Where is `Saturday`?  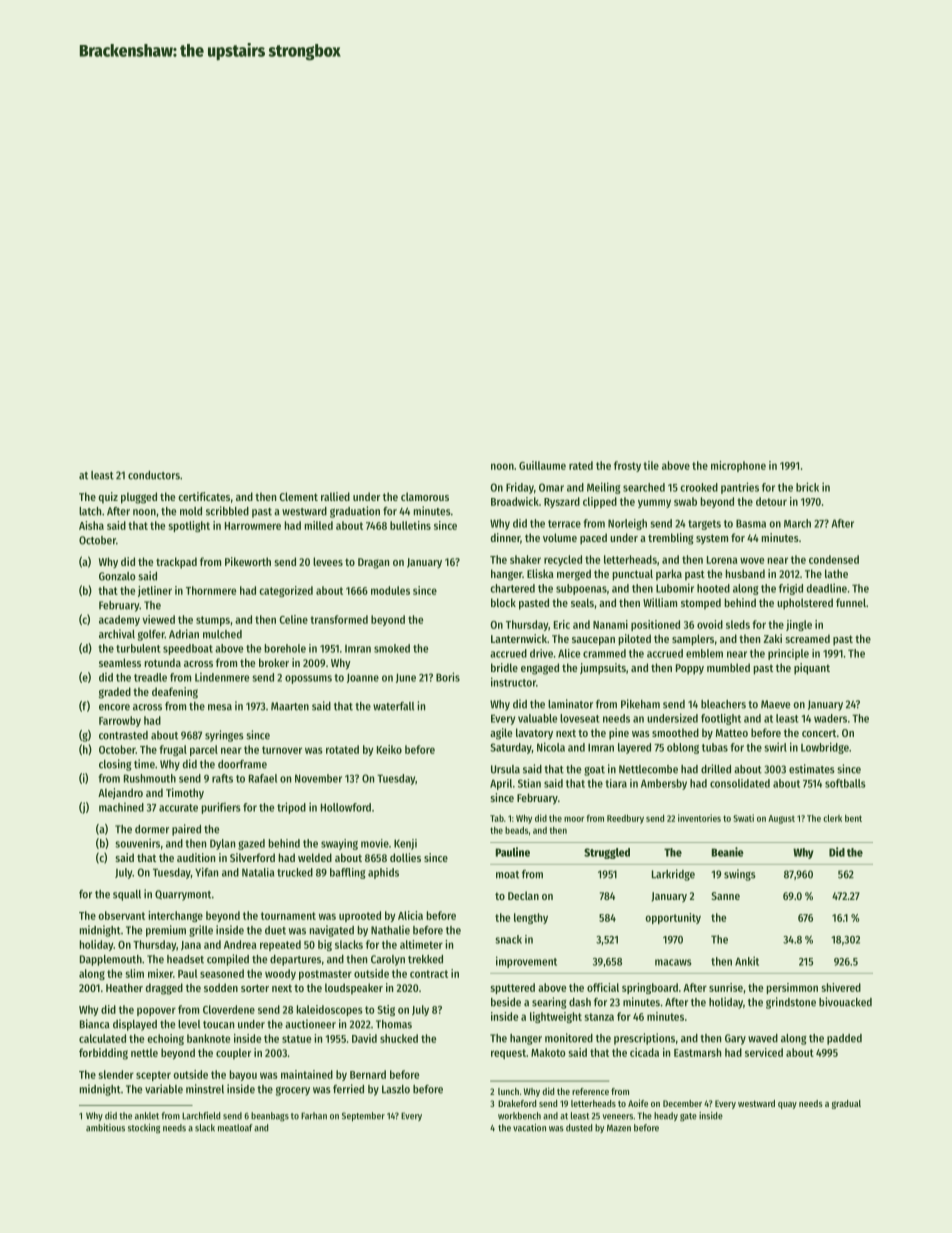
Saturday is located at coordinates (511, 748).
